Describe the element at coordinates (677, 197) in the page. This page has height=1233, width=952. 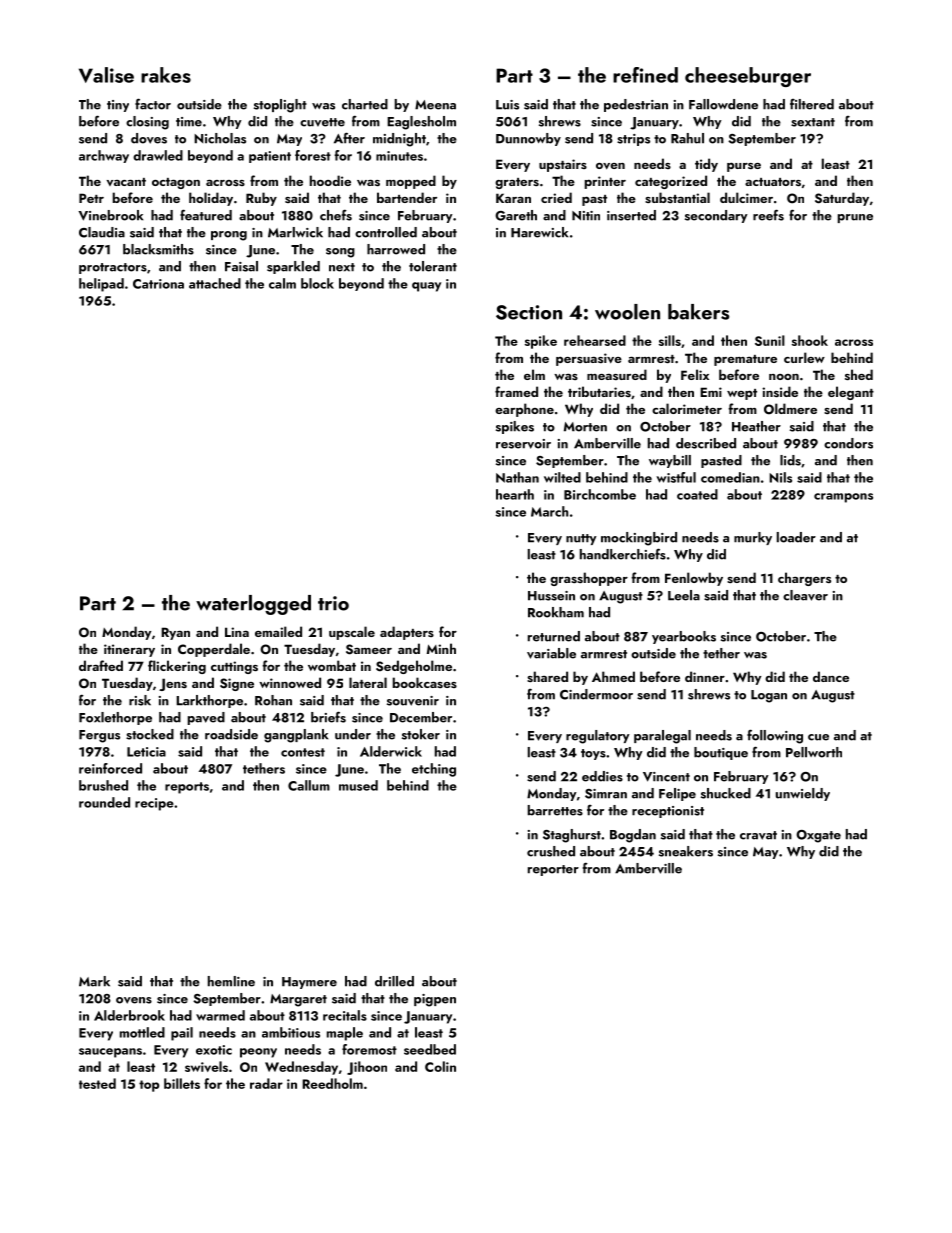
I see `substantial` at that location.
